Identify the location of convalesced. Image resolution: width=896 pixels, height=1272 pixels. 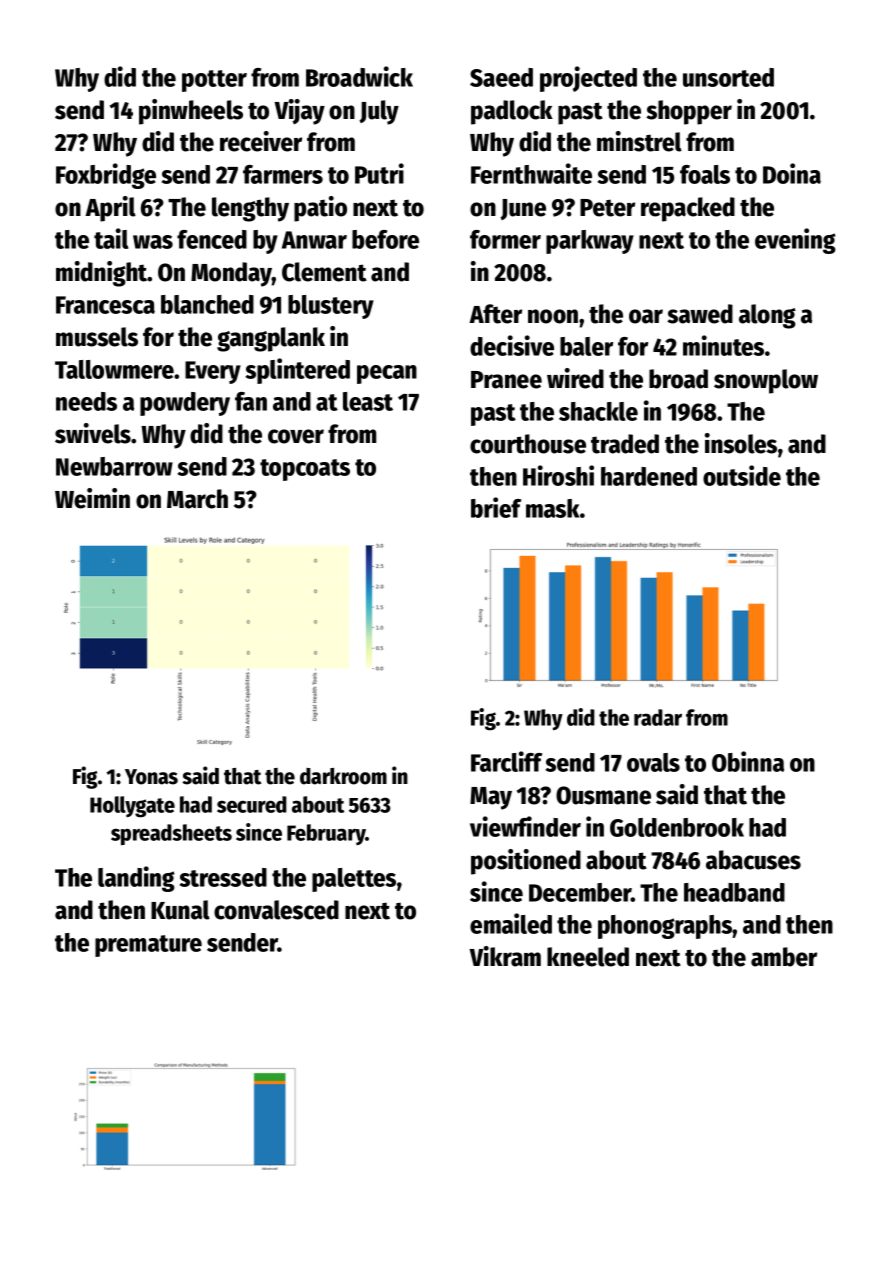
(276, 910).
